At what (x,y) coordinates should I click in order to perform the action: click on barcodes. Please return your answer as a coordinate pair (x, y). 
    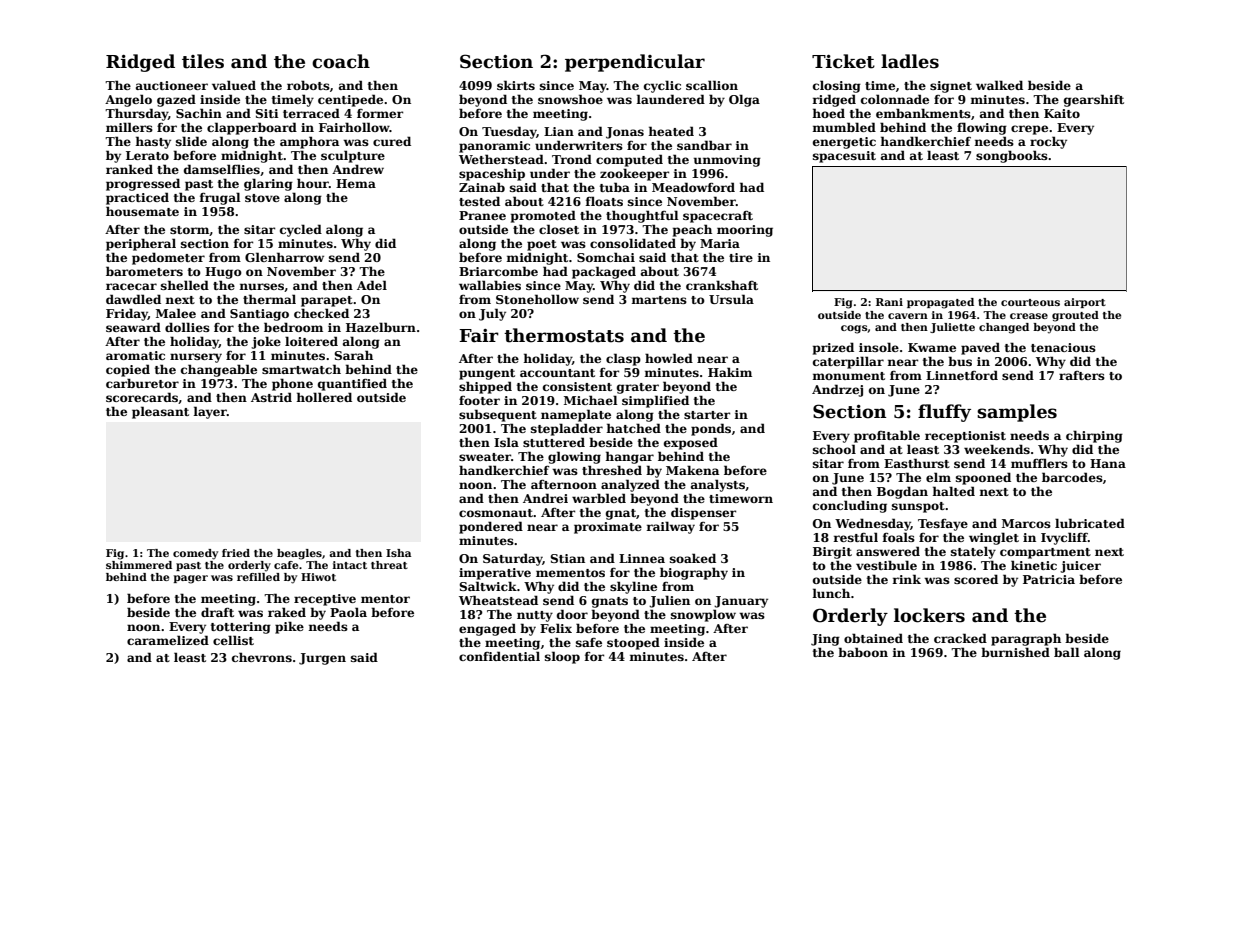
    Looking at the image, I should click on (1072, 477).
